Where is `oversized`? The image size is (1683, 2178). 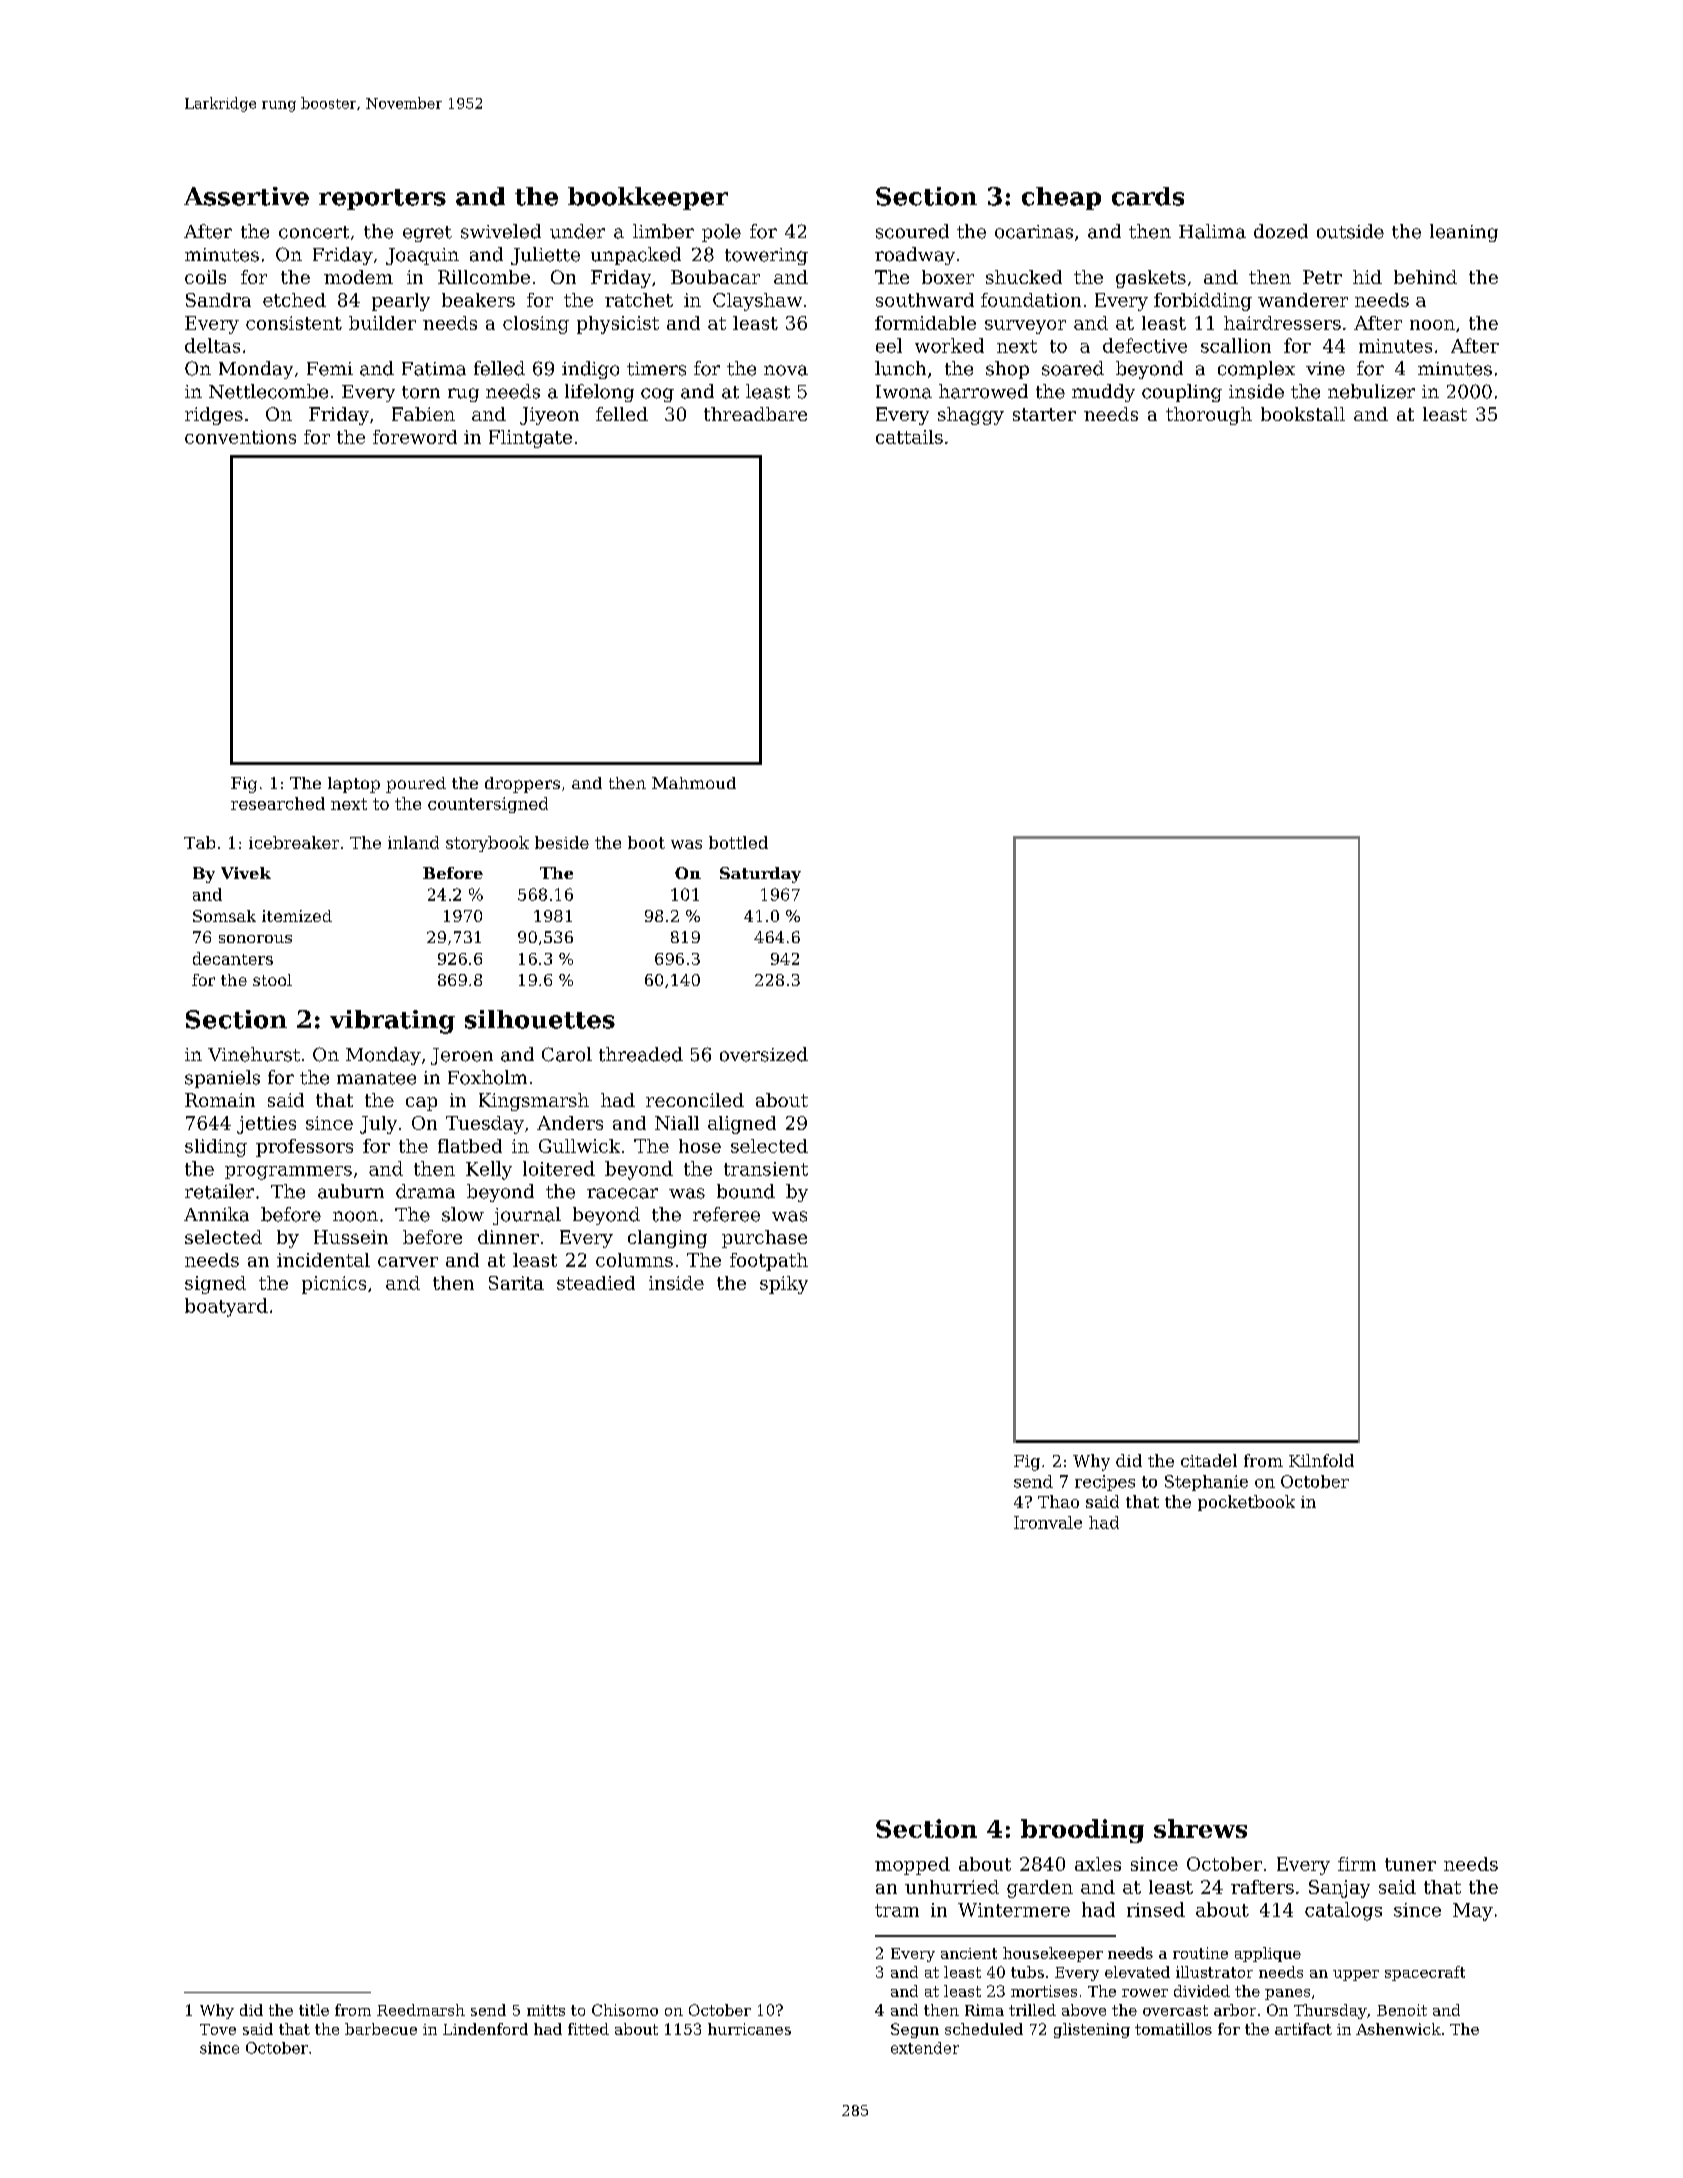 oversized is located at coordinates (764, 1054).
